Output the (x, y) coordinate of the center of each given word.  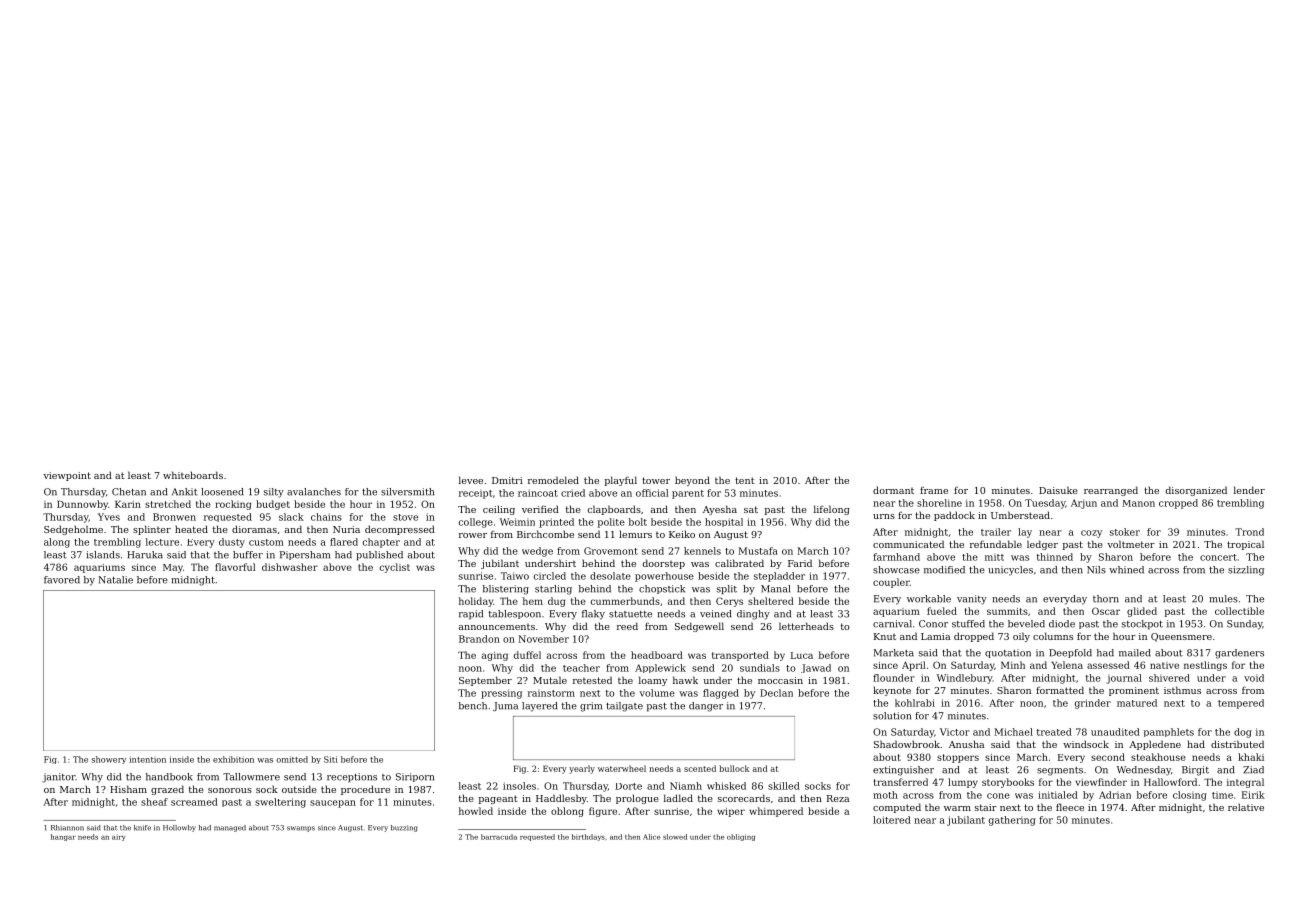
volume (657, 693)
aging (495, 656)
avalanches (314, 492)
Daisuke (1058, 490)
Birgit (1195, 771)
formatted (1060, 690)
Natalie (115, 580)
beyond (692, 481)
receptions (352, 778)
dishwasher (290, 567)
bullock (734, 768)
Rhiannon (67, 828)
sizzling (1246, 571)
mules (1223, 599)
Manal (775, 589)
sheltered (771, 601)
